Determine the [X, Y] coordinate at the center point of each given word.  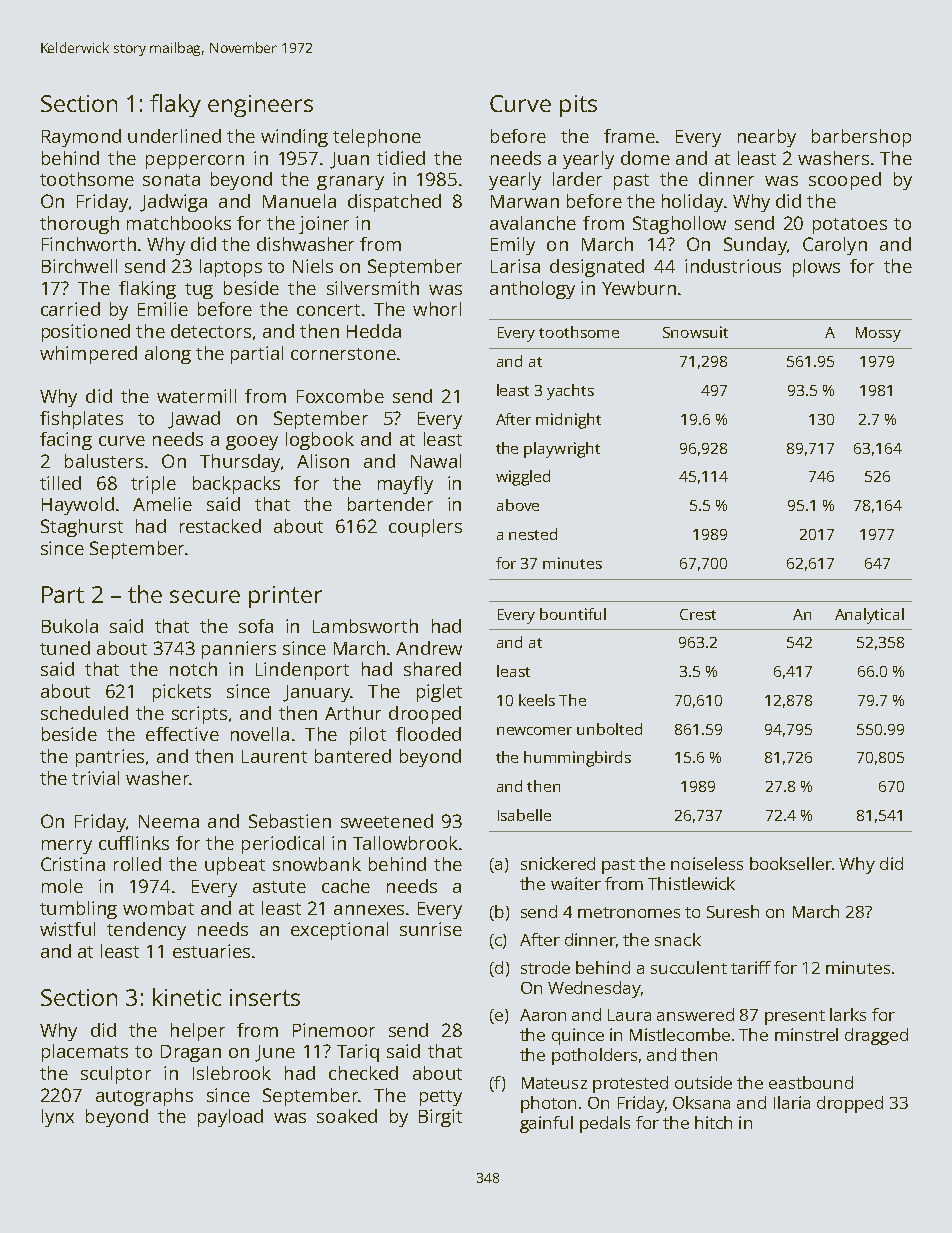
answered [695, 1014]
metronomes [629, 912]
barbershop [861, 138]
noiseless [707, 863]
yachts [570, 392]
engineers [260, 106]
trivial [95, 778]
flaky [175, 105]
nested [533, 534]
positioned [86, 333]
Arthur [353, 713]
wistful [67, 929]
